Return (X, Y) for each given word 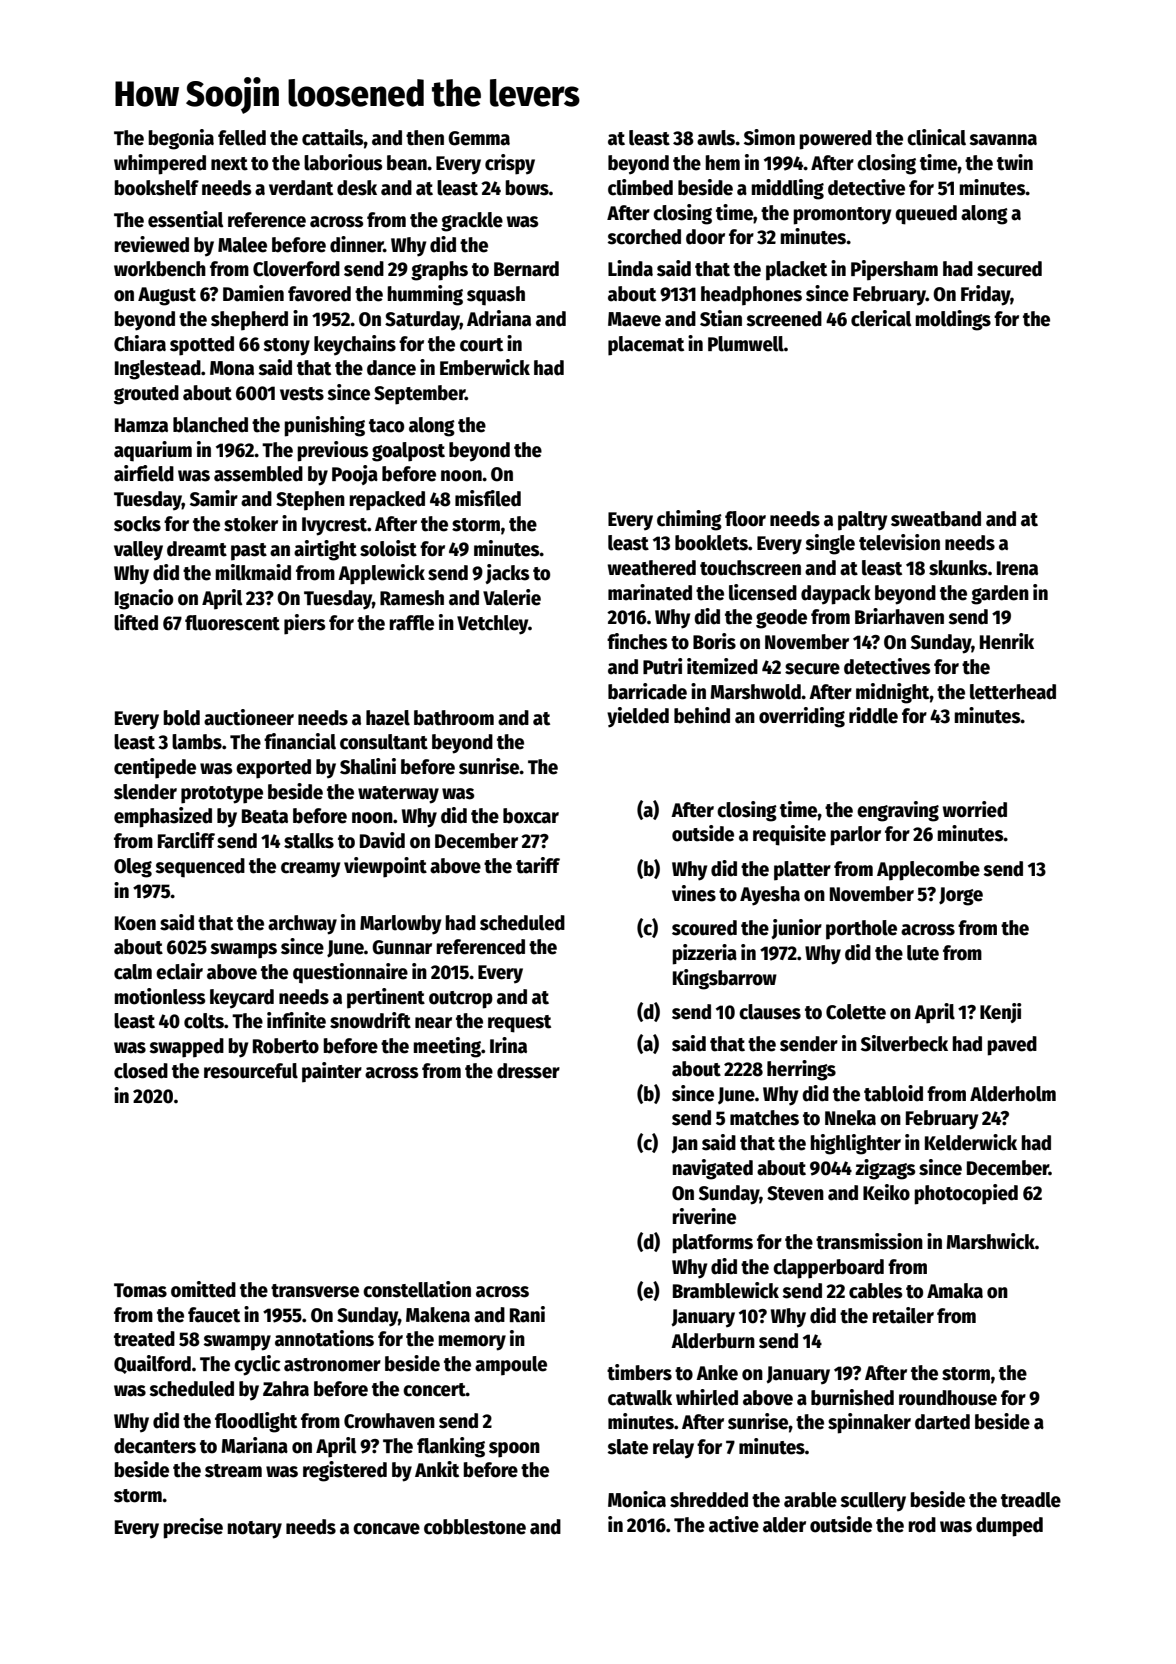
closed (141, 1071)
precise (193, 1528)
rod (922, 1525)
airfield (144, 473)
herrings (801, 1070)
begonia (181, 139)
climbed (640, 187)
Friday (986, 295)
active (734, 1524)
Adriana (499, 318)
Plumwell (746, 344)
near (433, 1023)
